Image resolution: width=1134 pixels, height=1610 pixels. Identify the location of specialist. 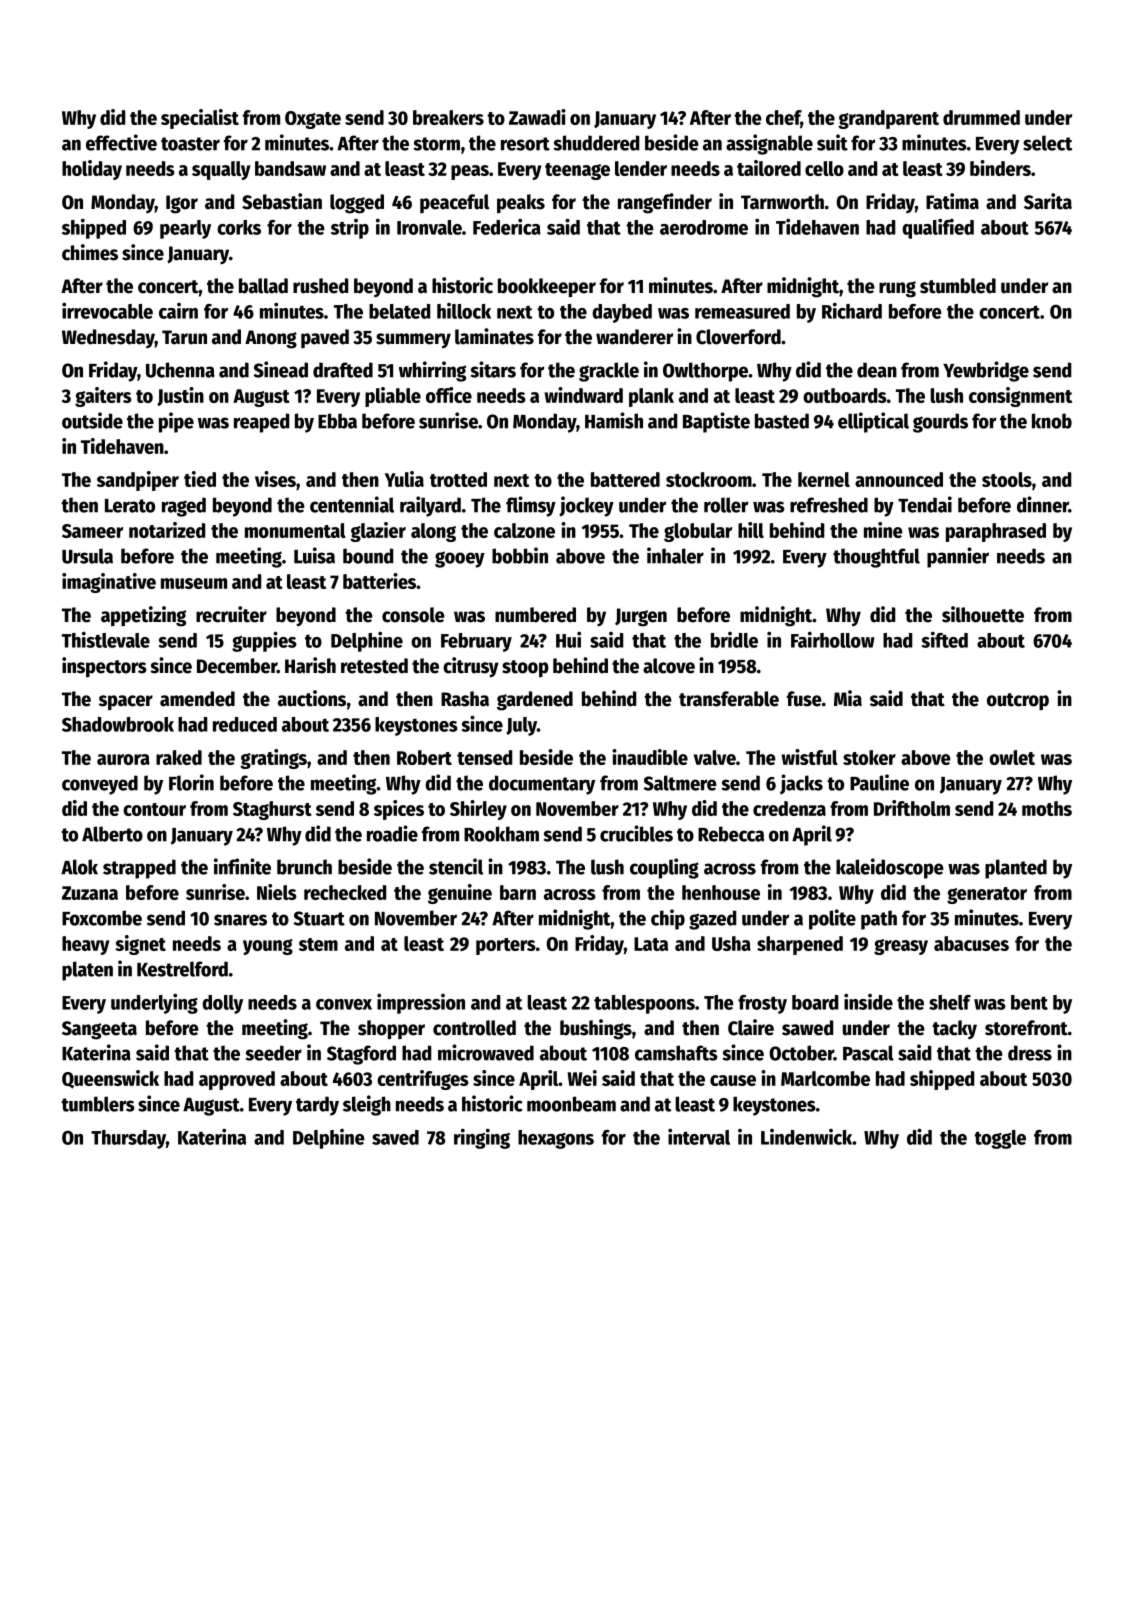
(200, 119).
